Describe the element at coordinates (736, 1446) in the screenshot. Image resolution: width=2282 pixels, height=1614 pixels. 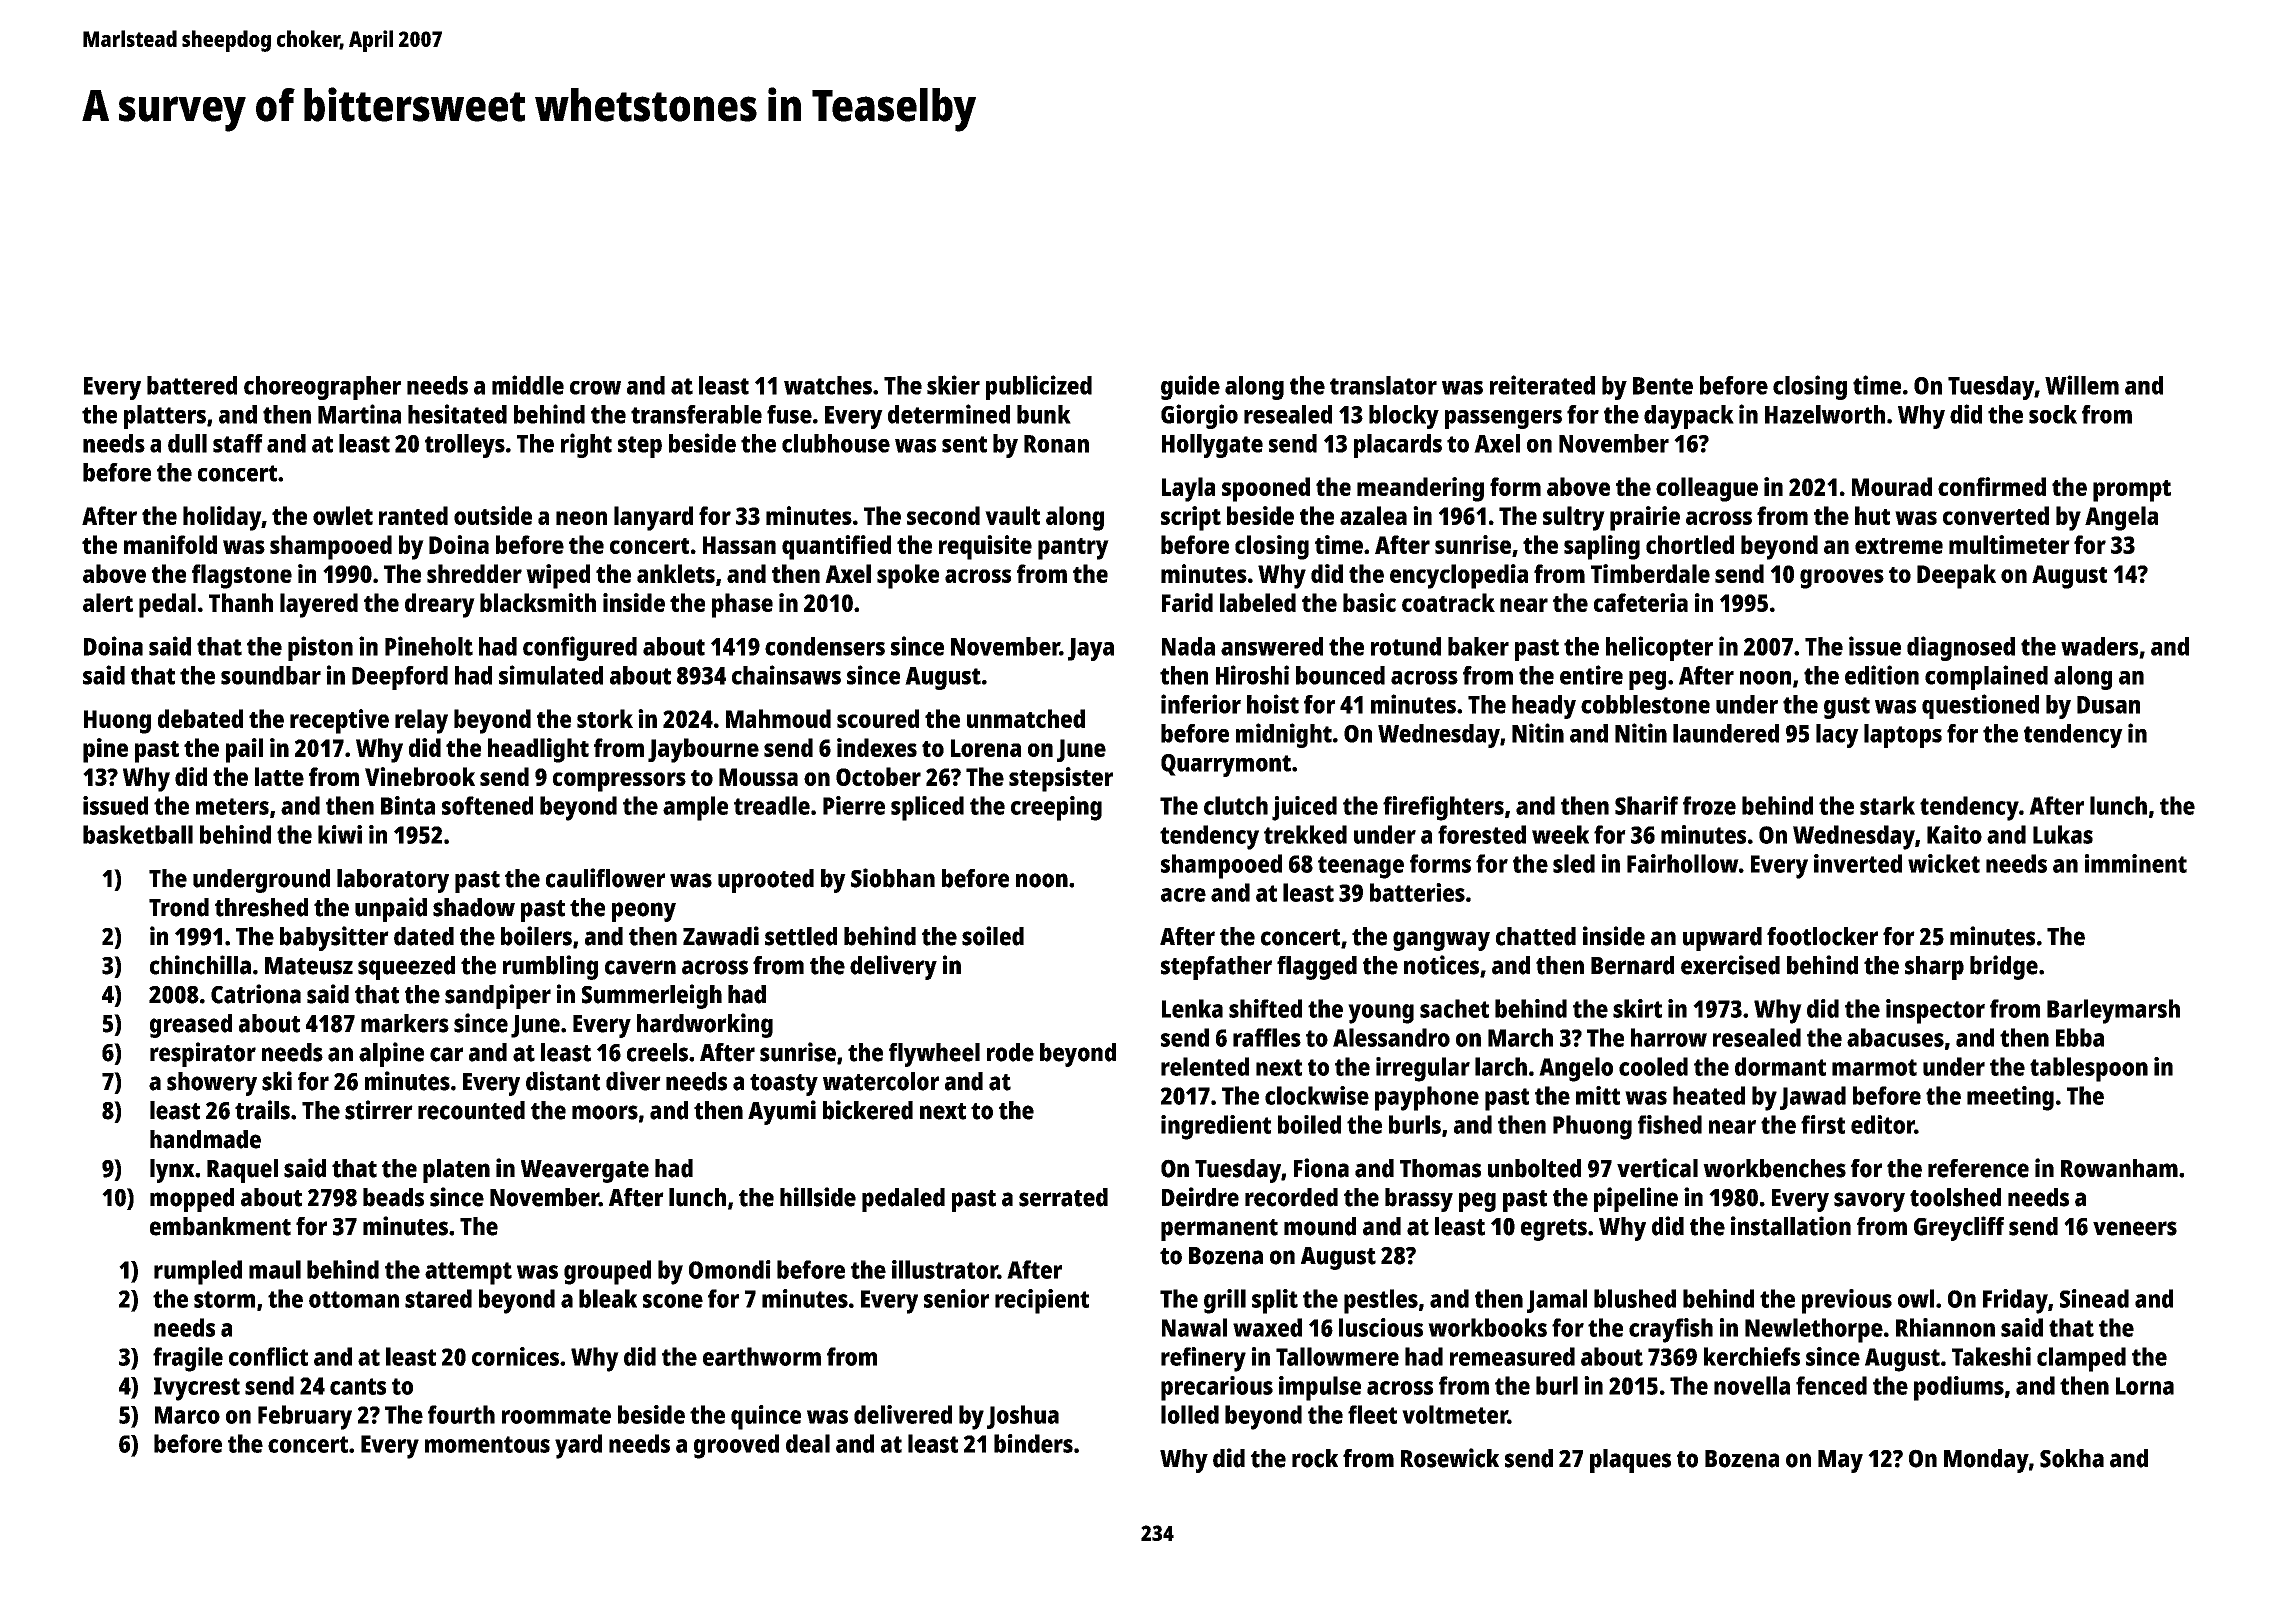
I see `grooved` at that location.
